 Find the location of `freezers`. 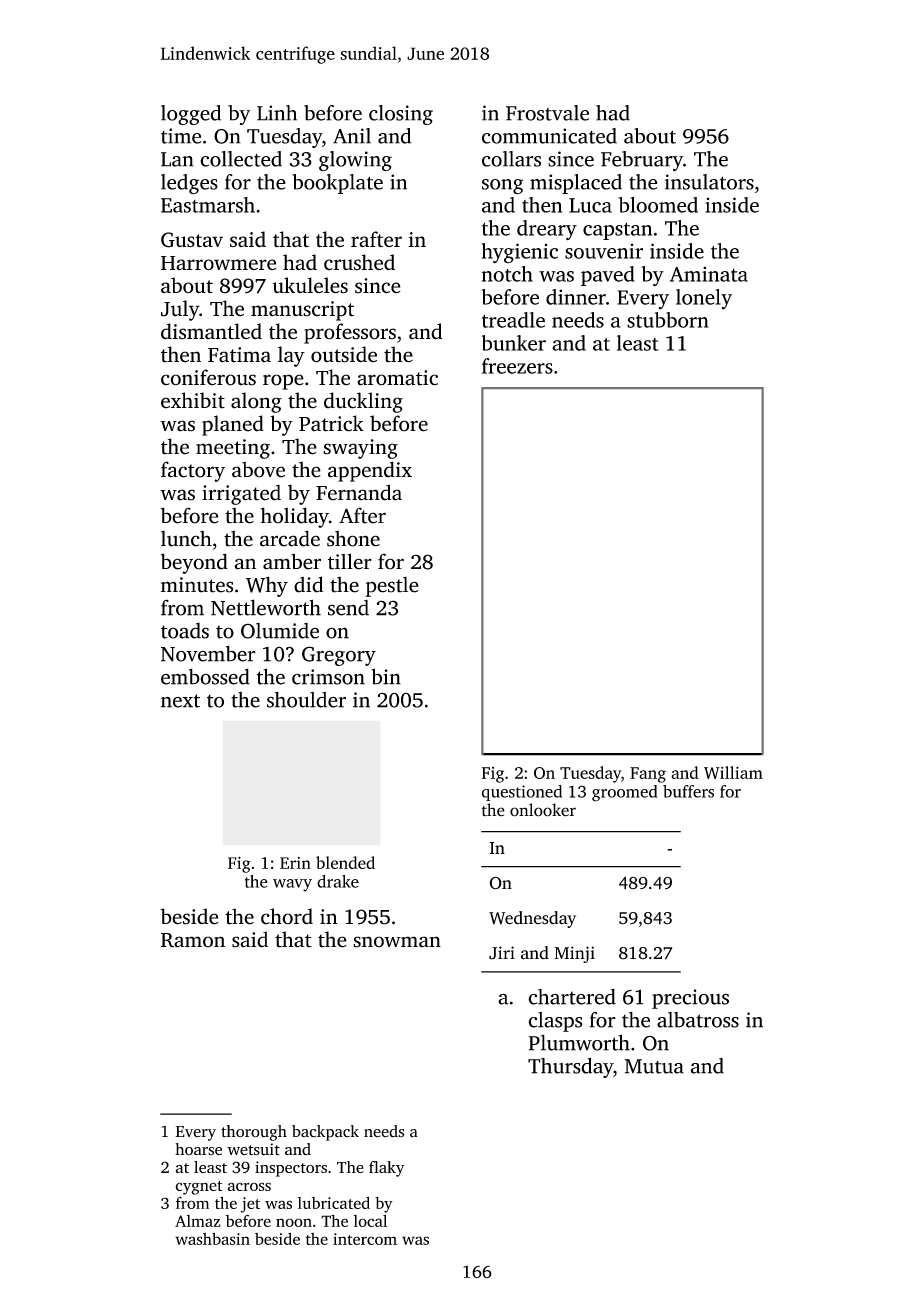

freezers is located at coordinates (517, 366).
